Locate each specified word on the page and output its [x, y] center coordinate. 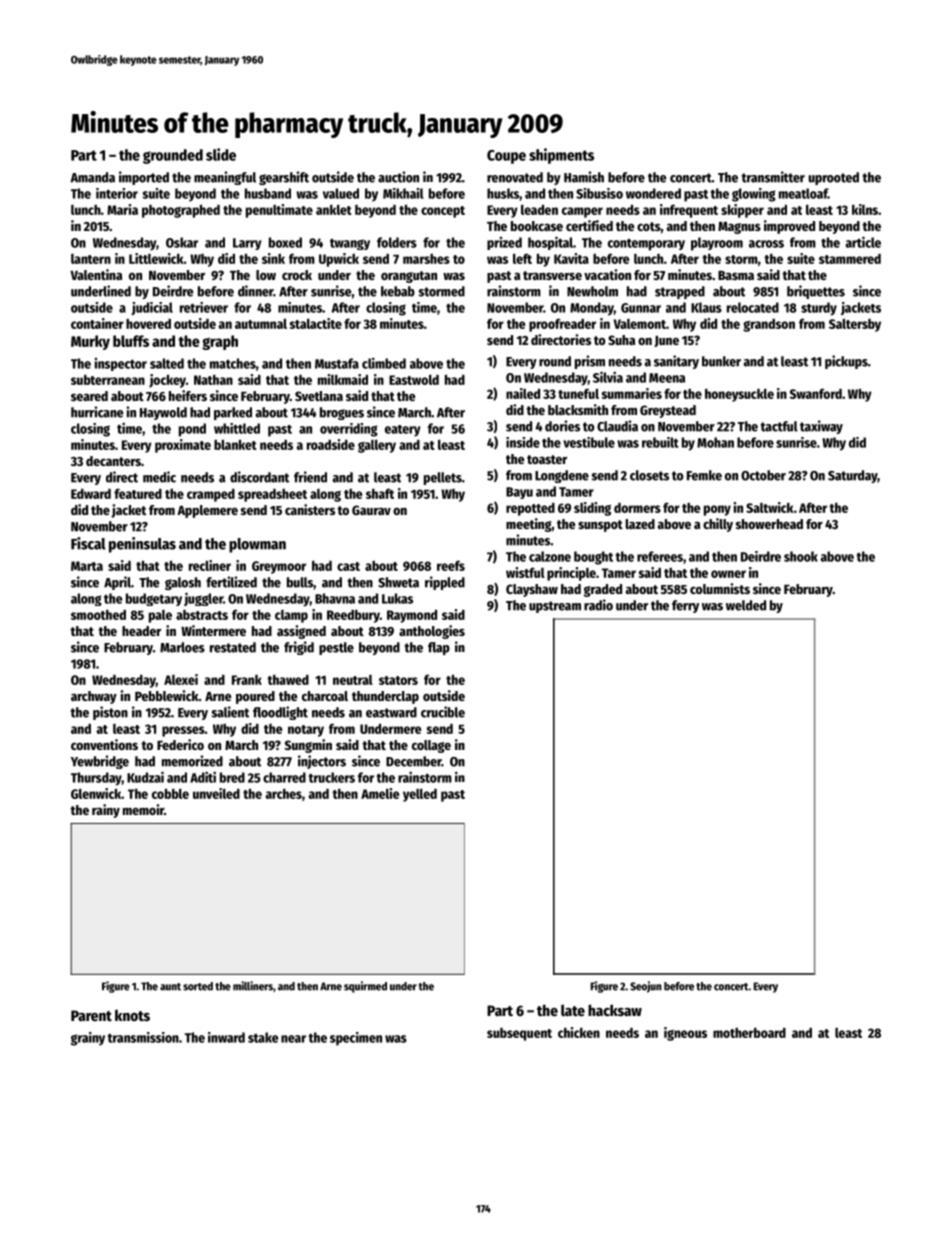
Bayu [519, 493]
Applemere [207, 511]
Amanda [92, 177]
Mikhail [403, 193]
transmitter [773, 177]
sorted [198, 986]
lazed [640, 524]
